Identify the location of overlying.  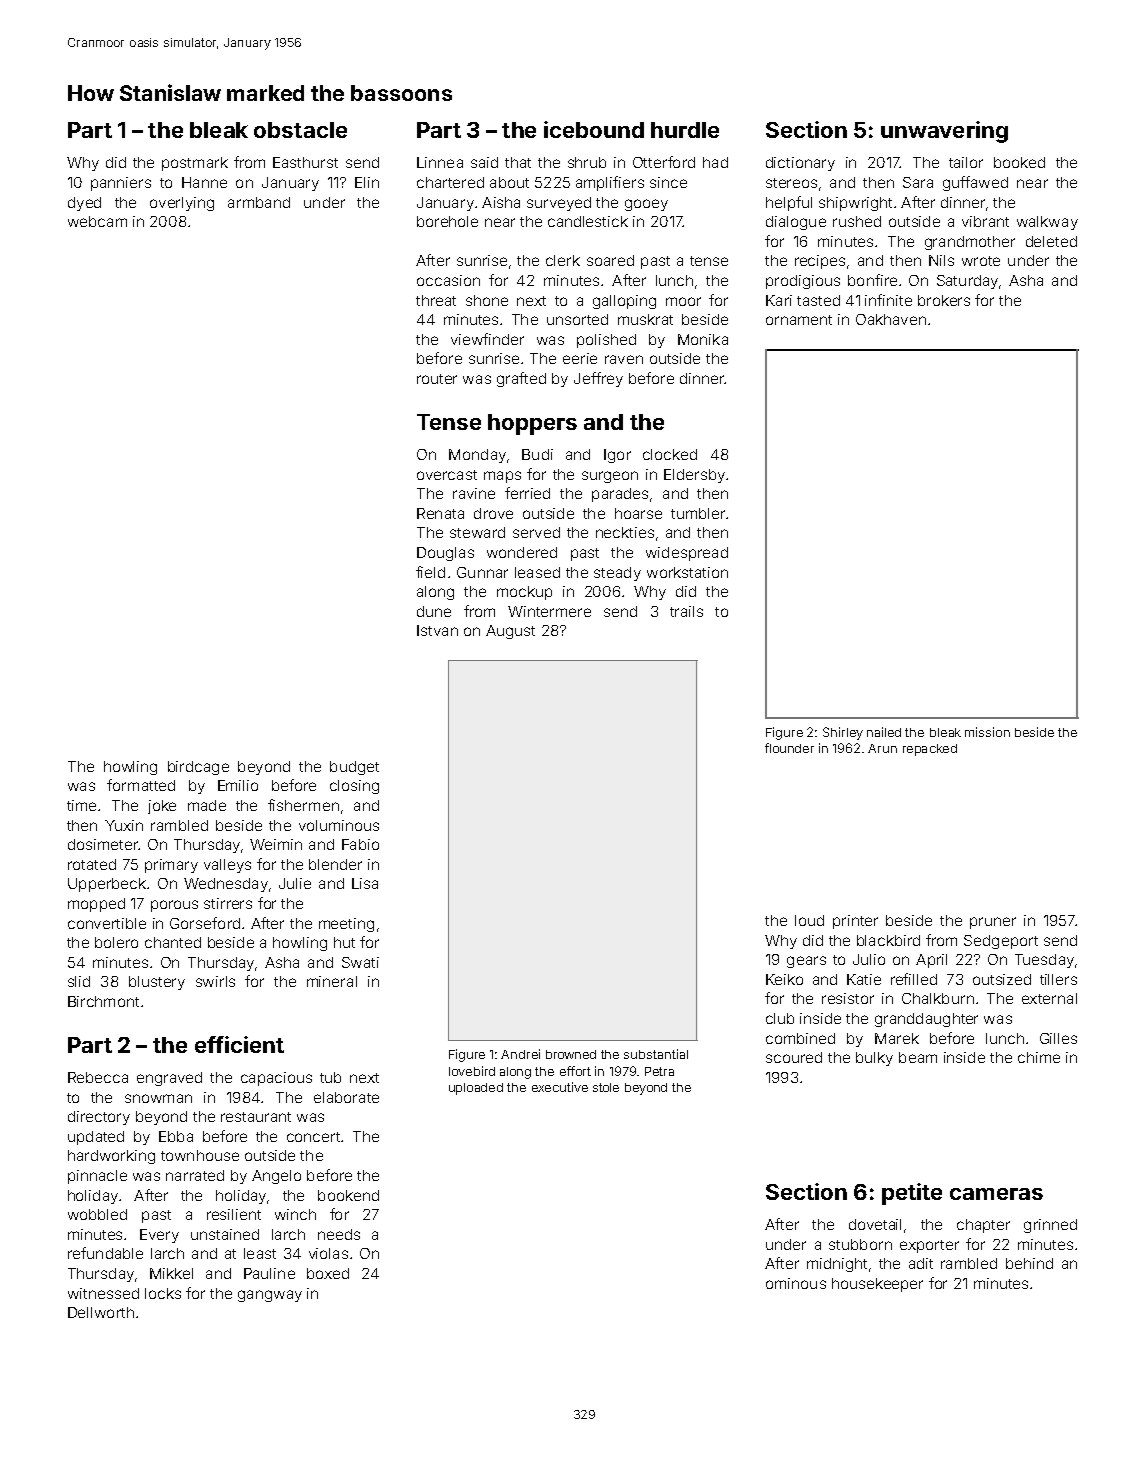
(182, 204).
